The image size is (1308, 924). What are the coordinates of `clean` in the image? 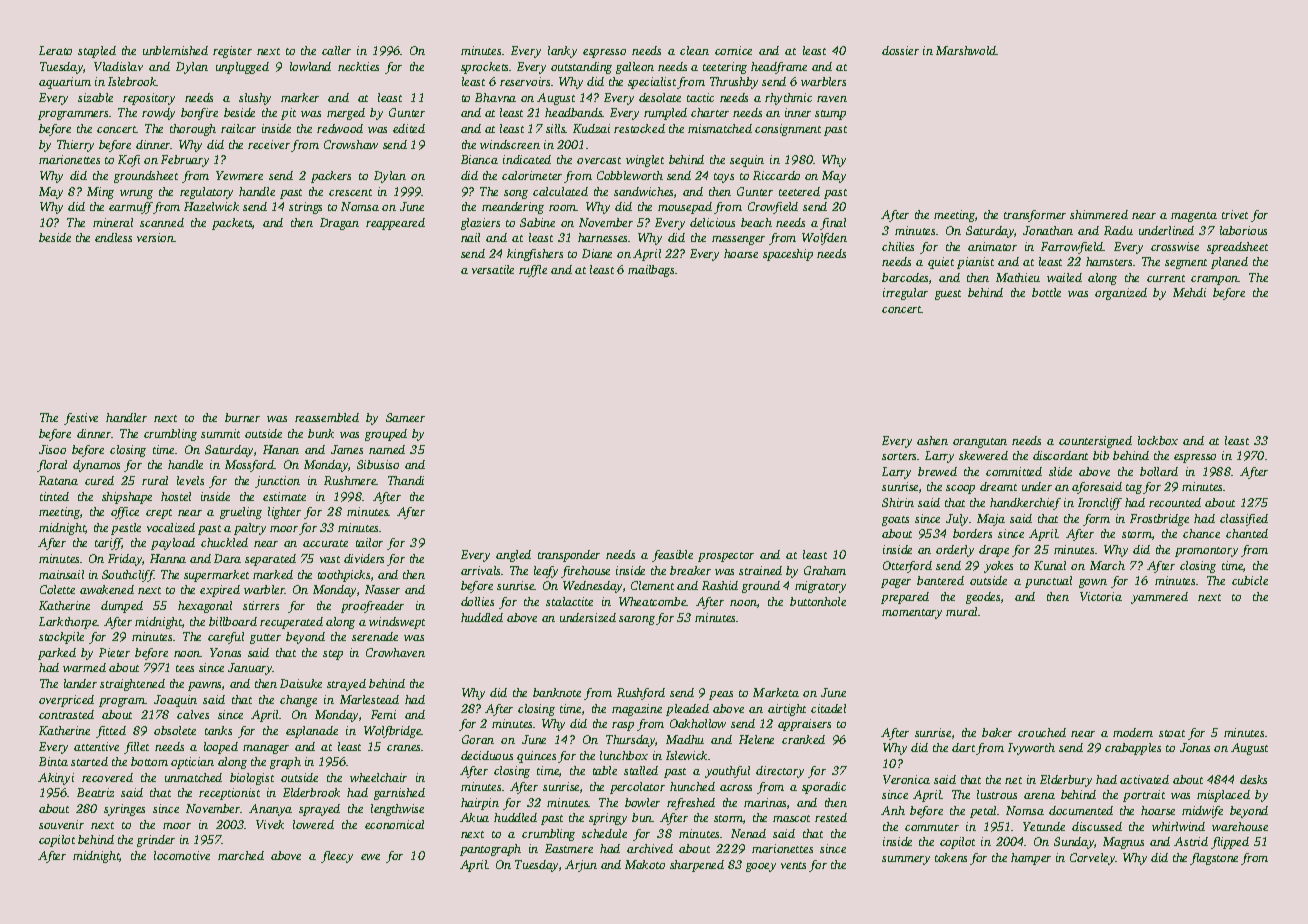 It's located at (694, 50).
